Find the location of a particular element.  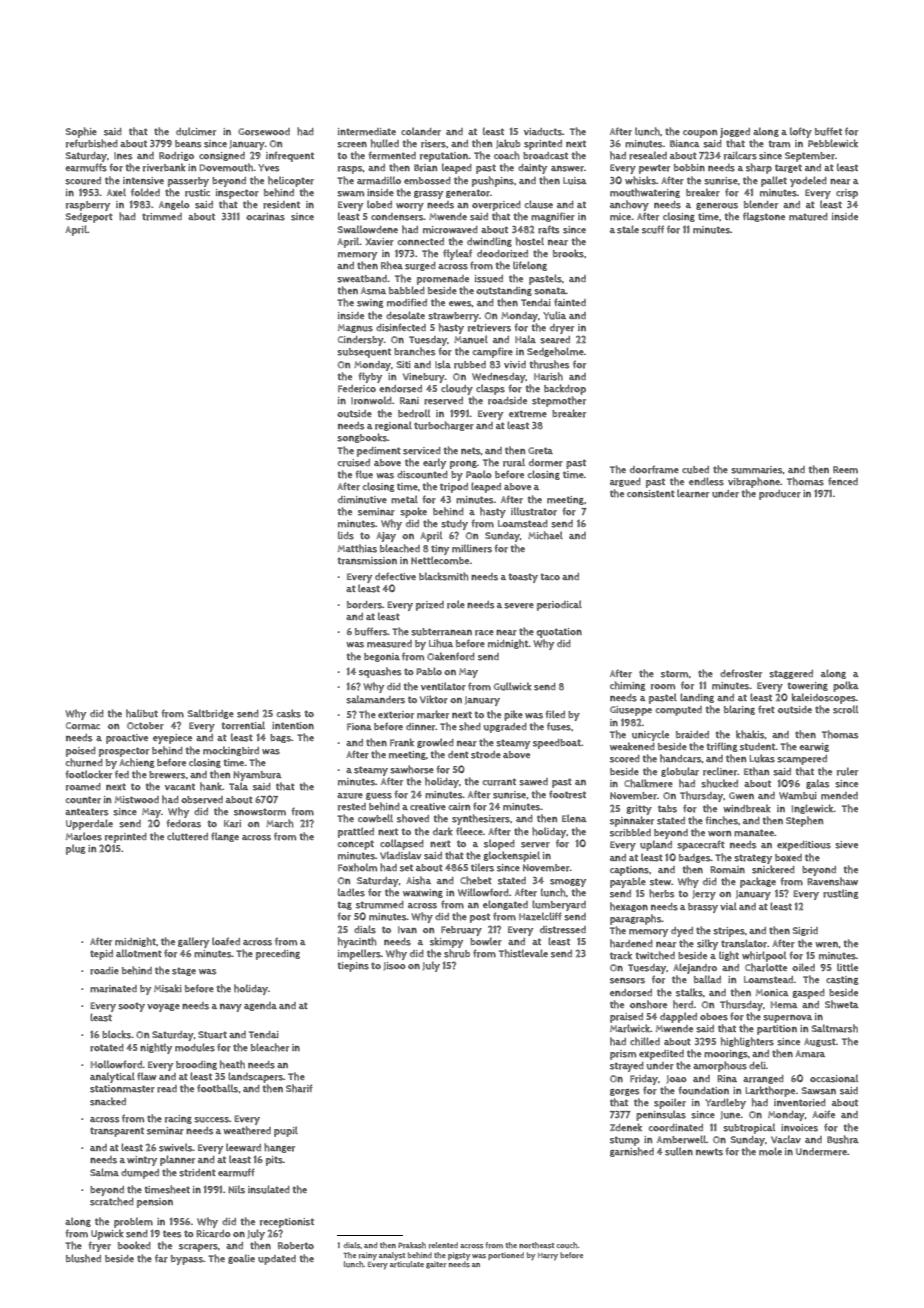

serviced is located at coordinates (422, 451).
